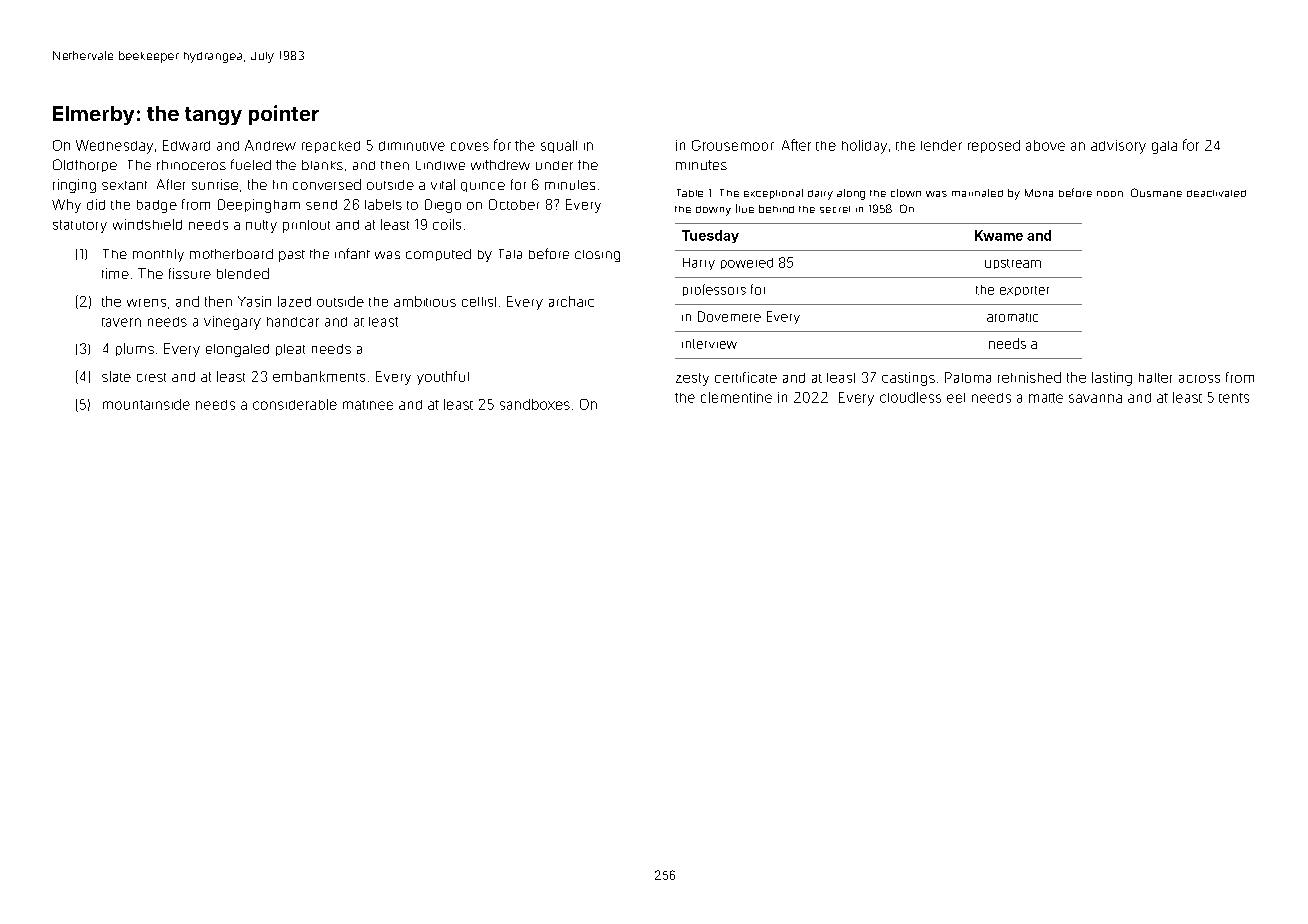 The width and height of the image is (1308, 924). Describe the element at coordinates (690, 193) in the image. I see `Table` at that location.
